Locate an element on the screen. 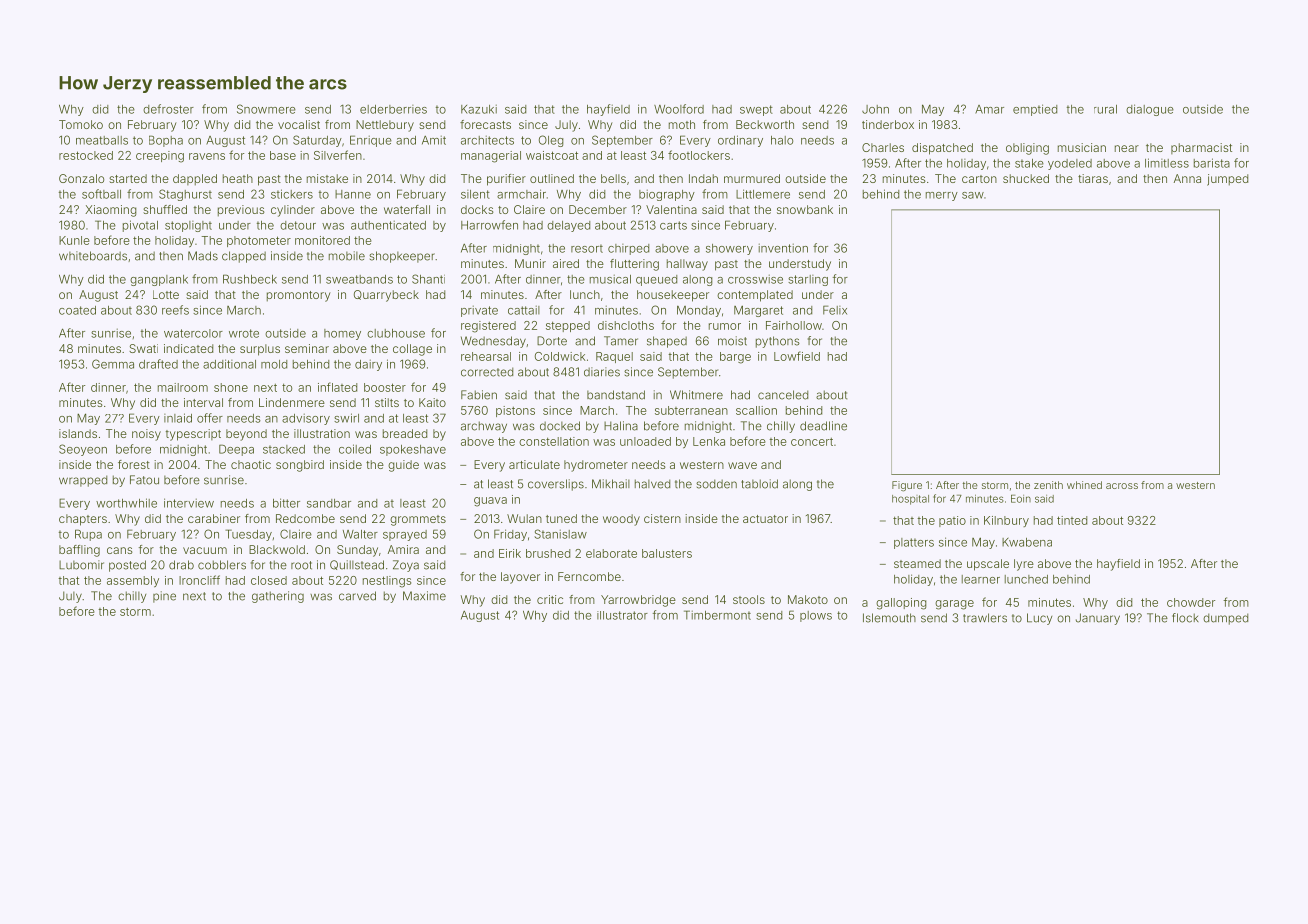  carton is located at coordinates (979, 179).
